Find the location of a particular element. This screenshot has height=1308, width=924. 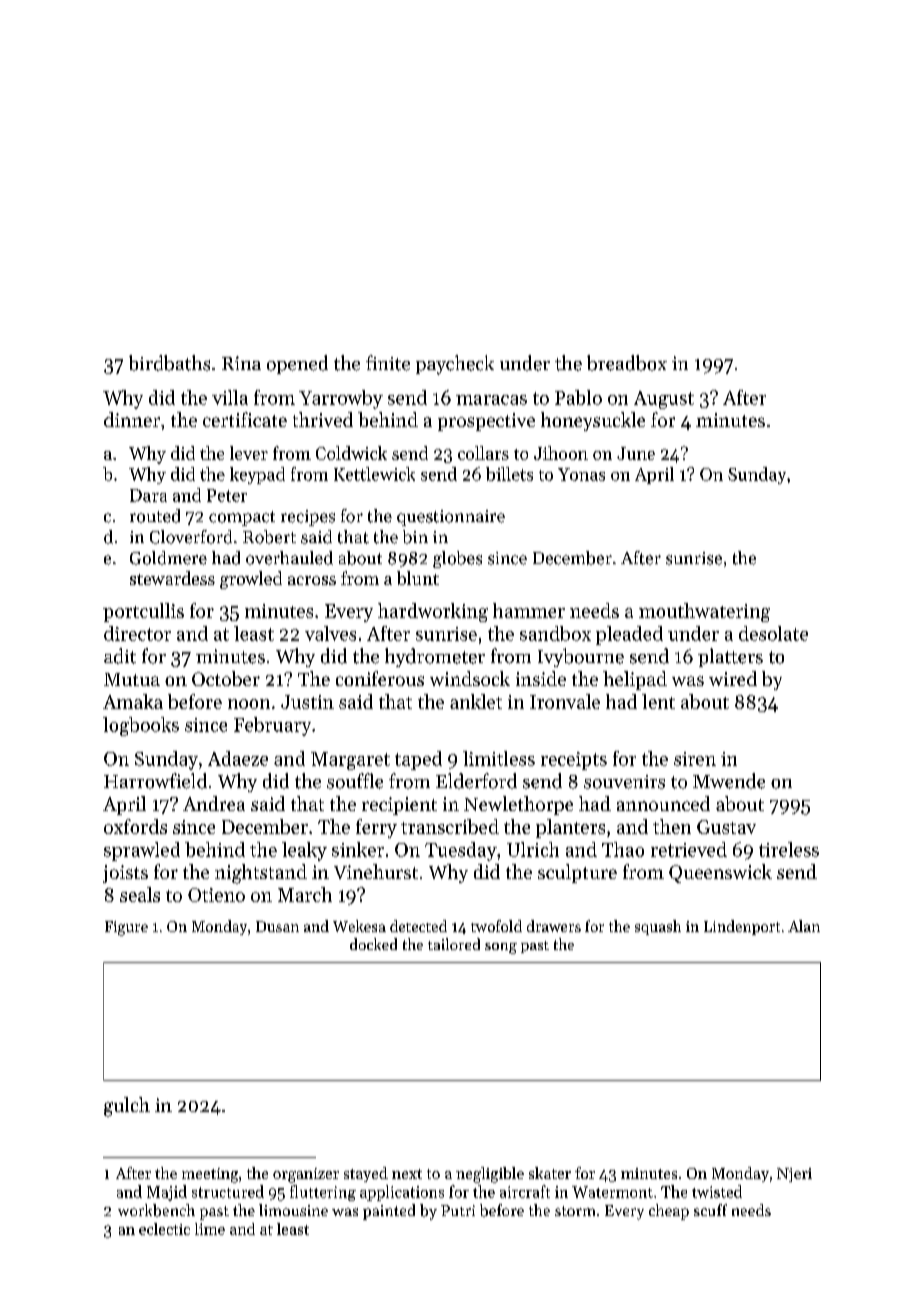

Pablo is located at coordinates (578, 397).
